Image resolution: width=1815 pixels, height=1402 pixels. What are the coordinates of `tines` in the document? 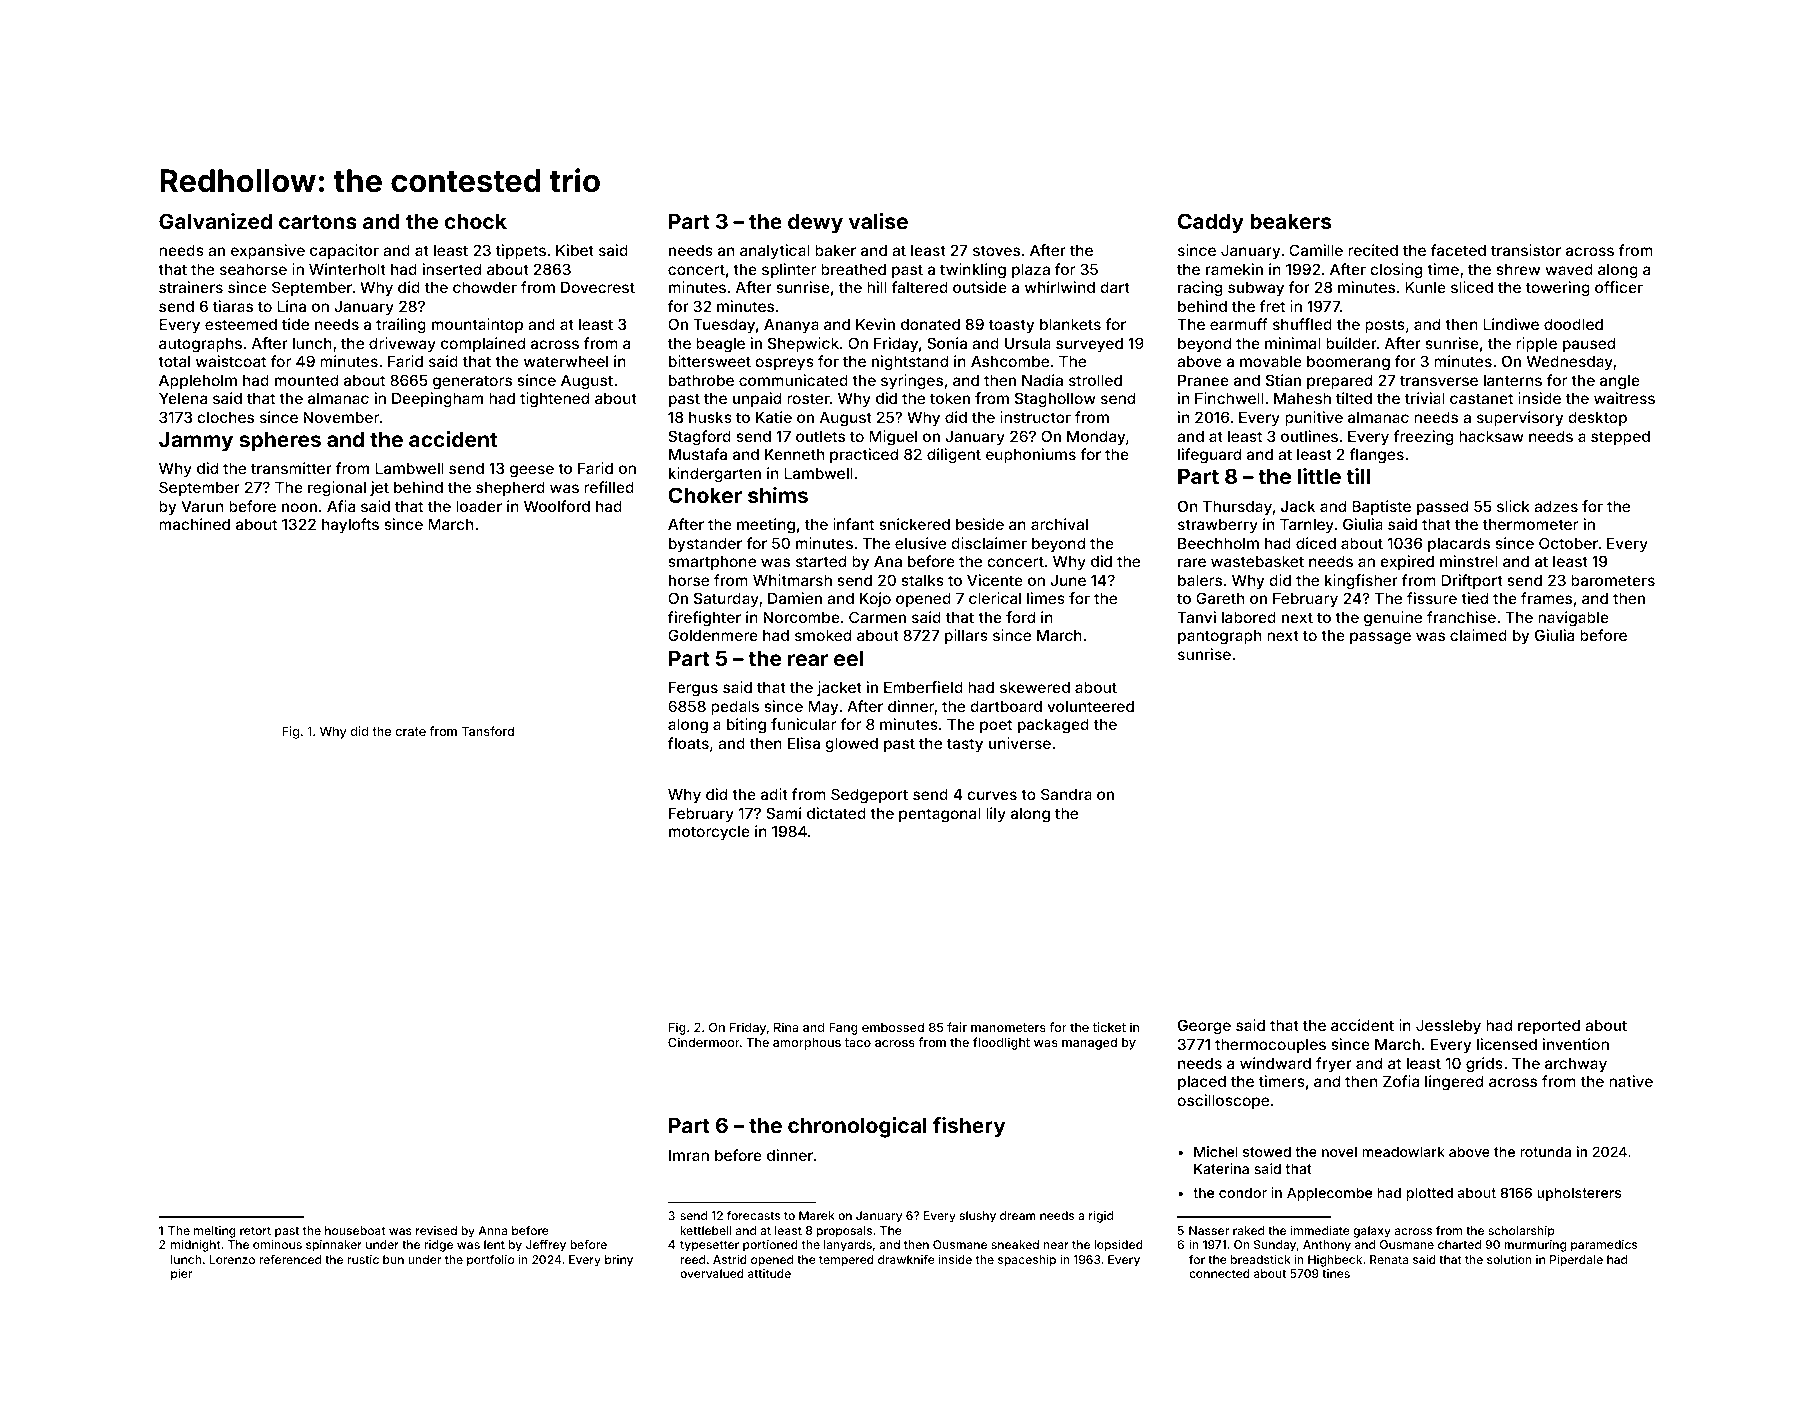 It's located at (1336, 1273).
